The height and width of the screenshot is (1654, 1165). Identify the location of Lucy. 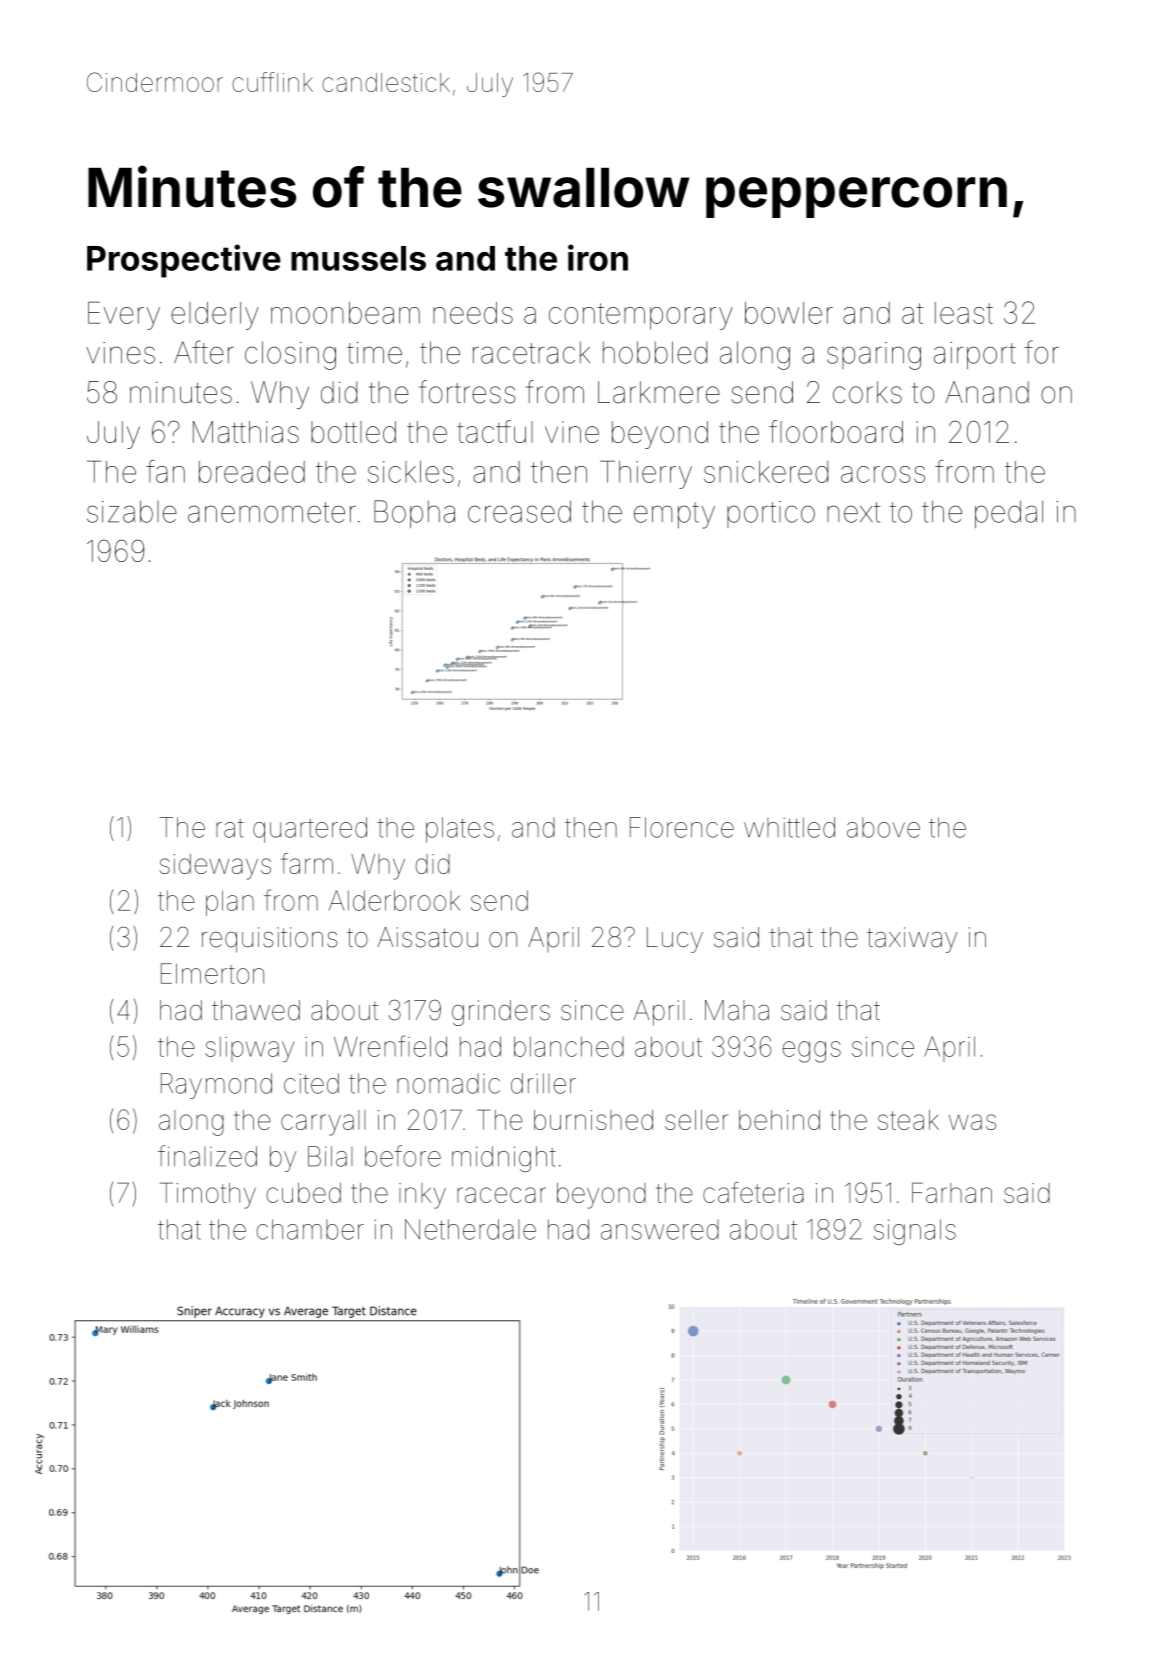
(675, 940).
